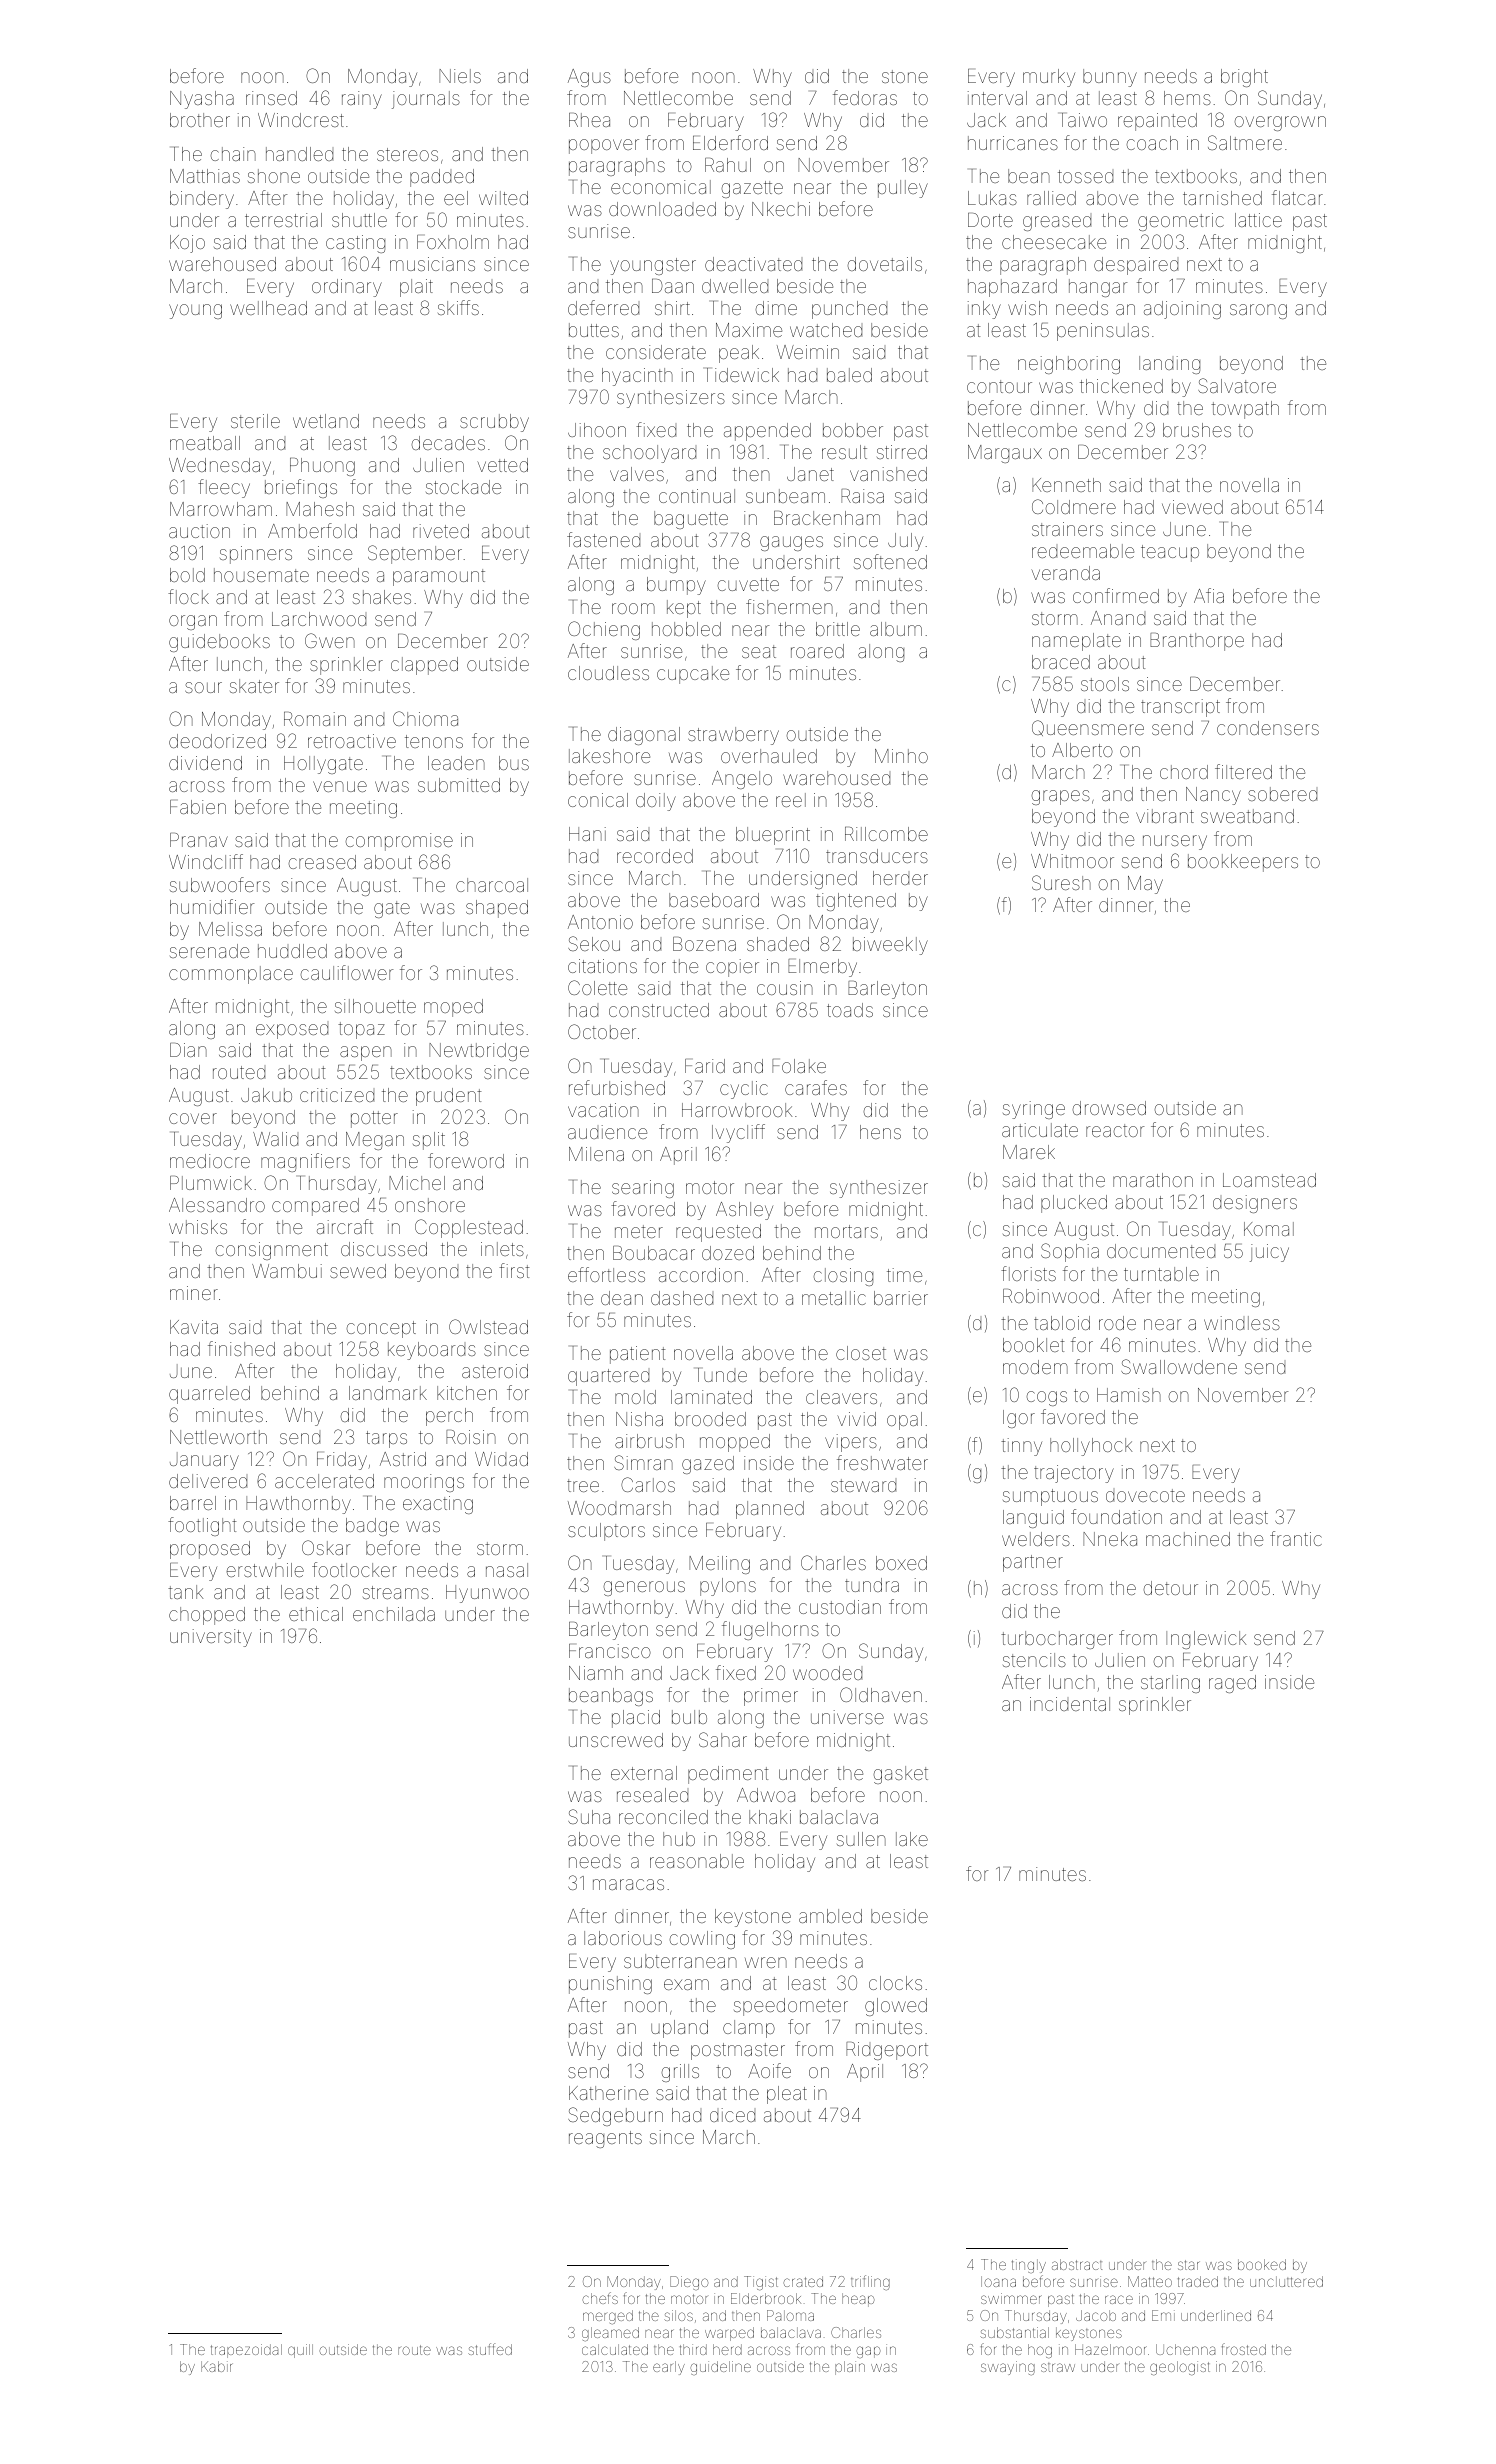 This image has width=1496, height=2464. I want to click on plain, so click(850, 2368).
